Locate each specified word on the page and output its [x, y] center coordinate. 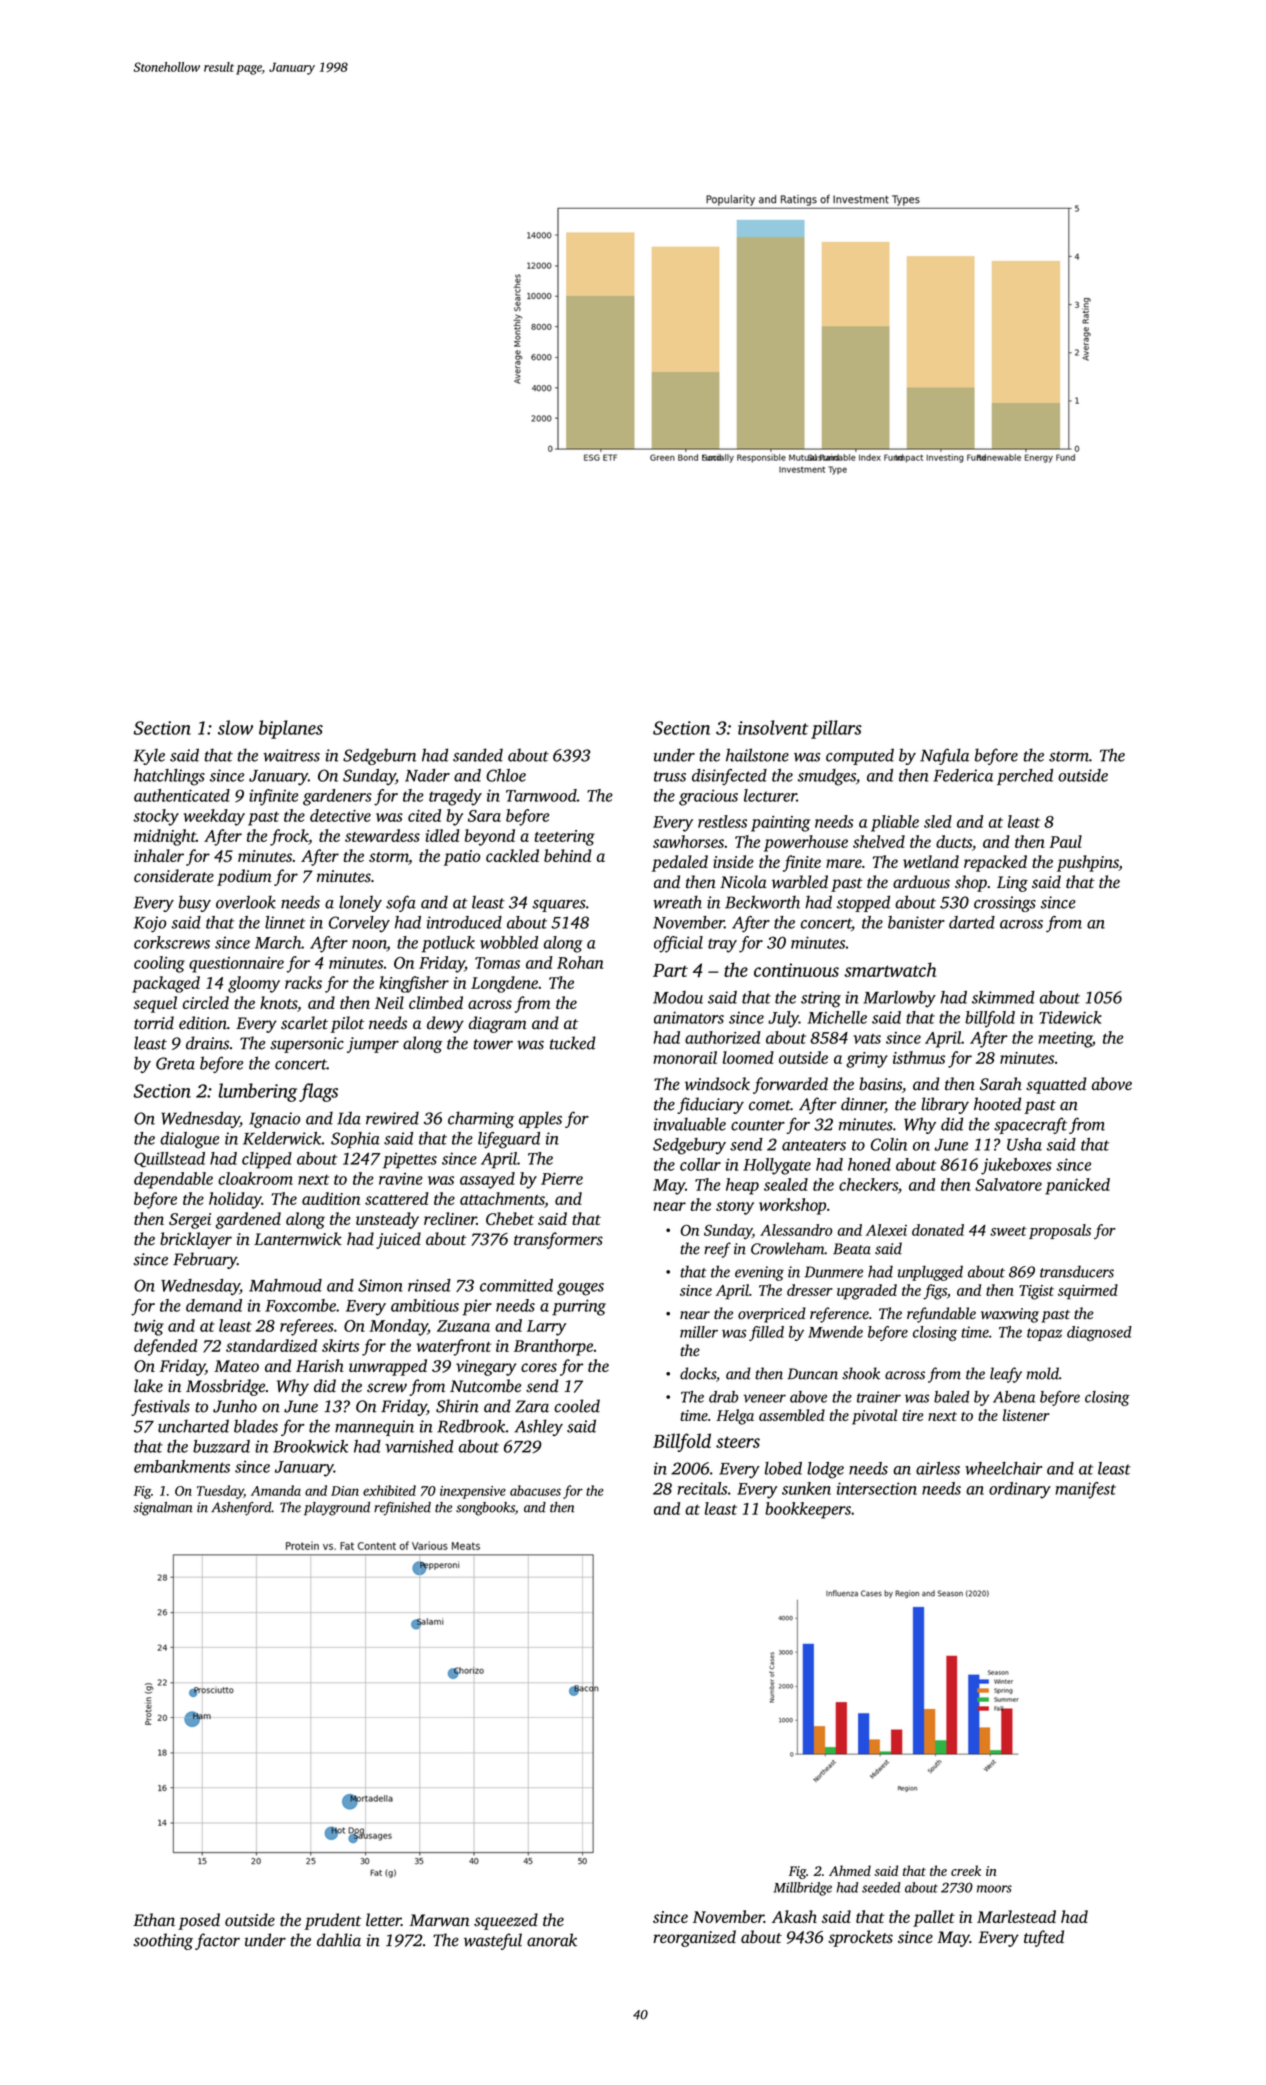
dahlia [339, 1940]
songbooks [485, 1509]
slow [235, 727]
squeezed [506, 1921]
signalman [163, 1509]
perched [1025, 777]
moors [994, 1889]
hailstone [757, 755]
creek [966, 1870]
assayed [487, 1180]
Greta [175, 1063]
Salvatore [1008, 1184]
